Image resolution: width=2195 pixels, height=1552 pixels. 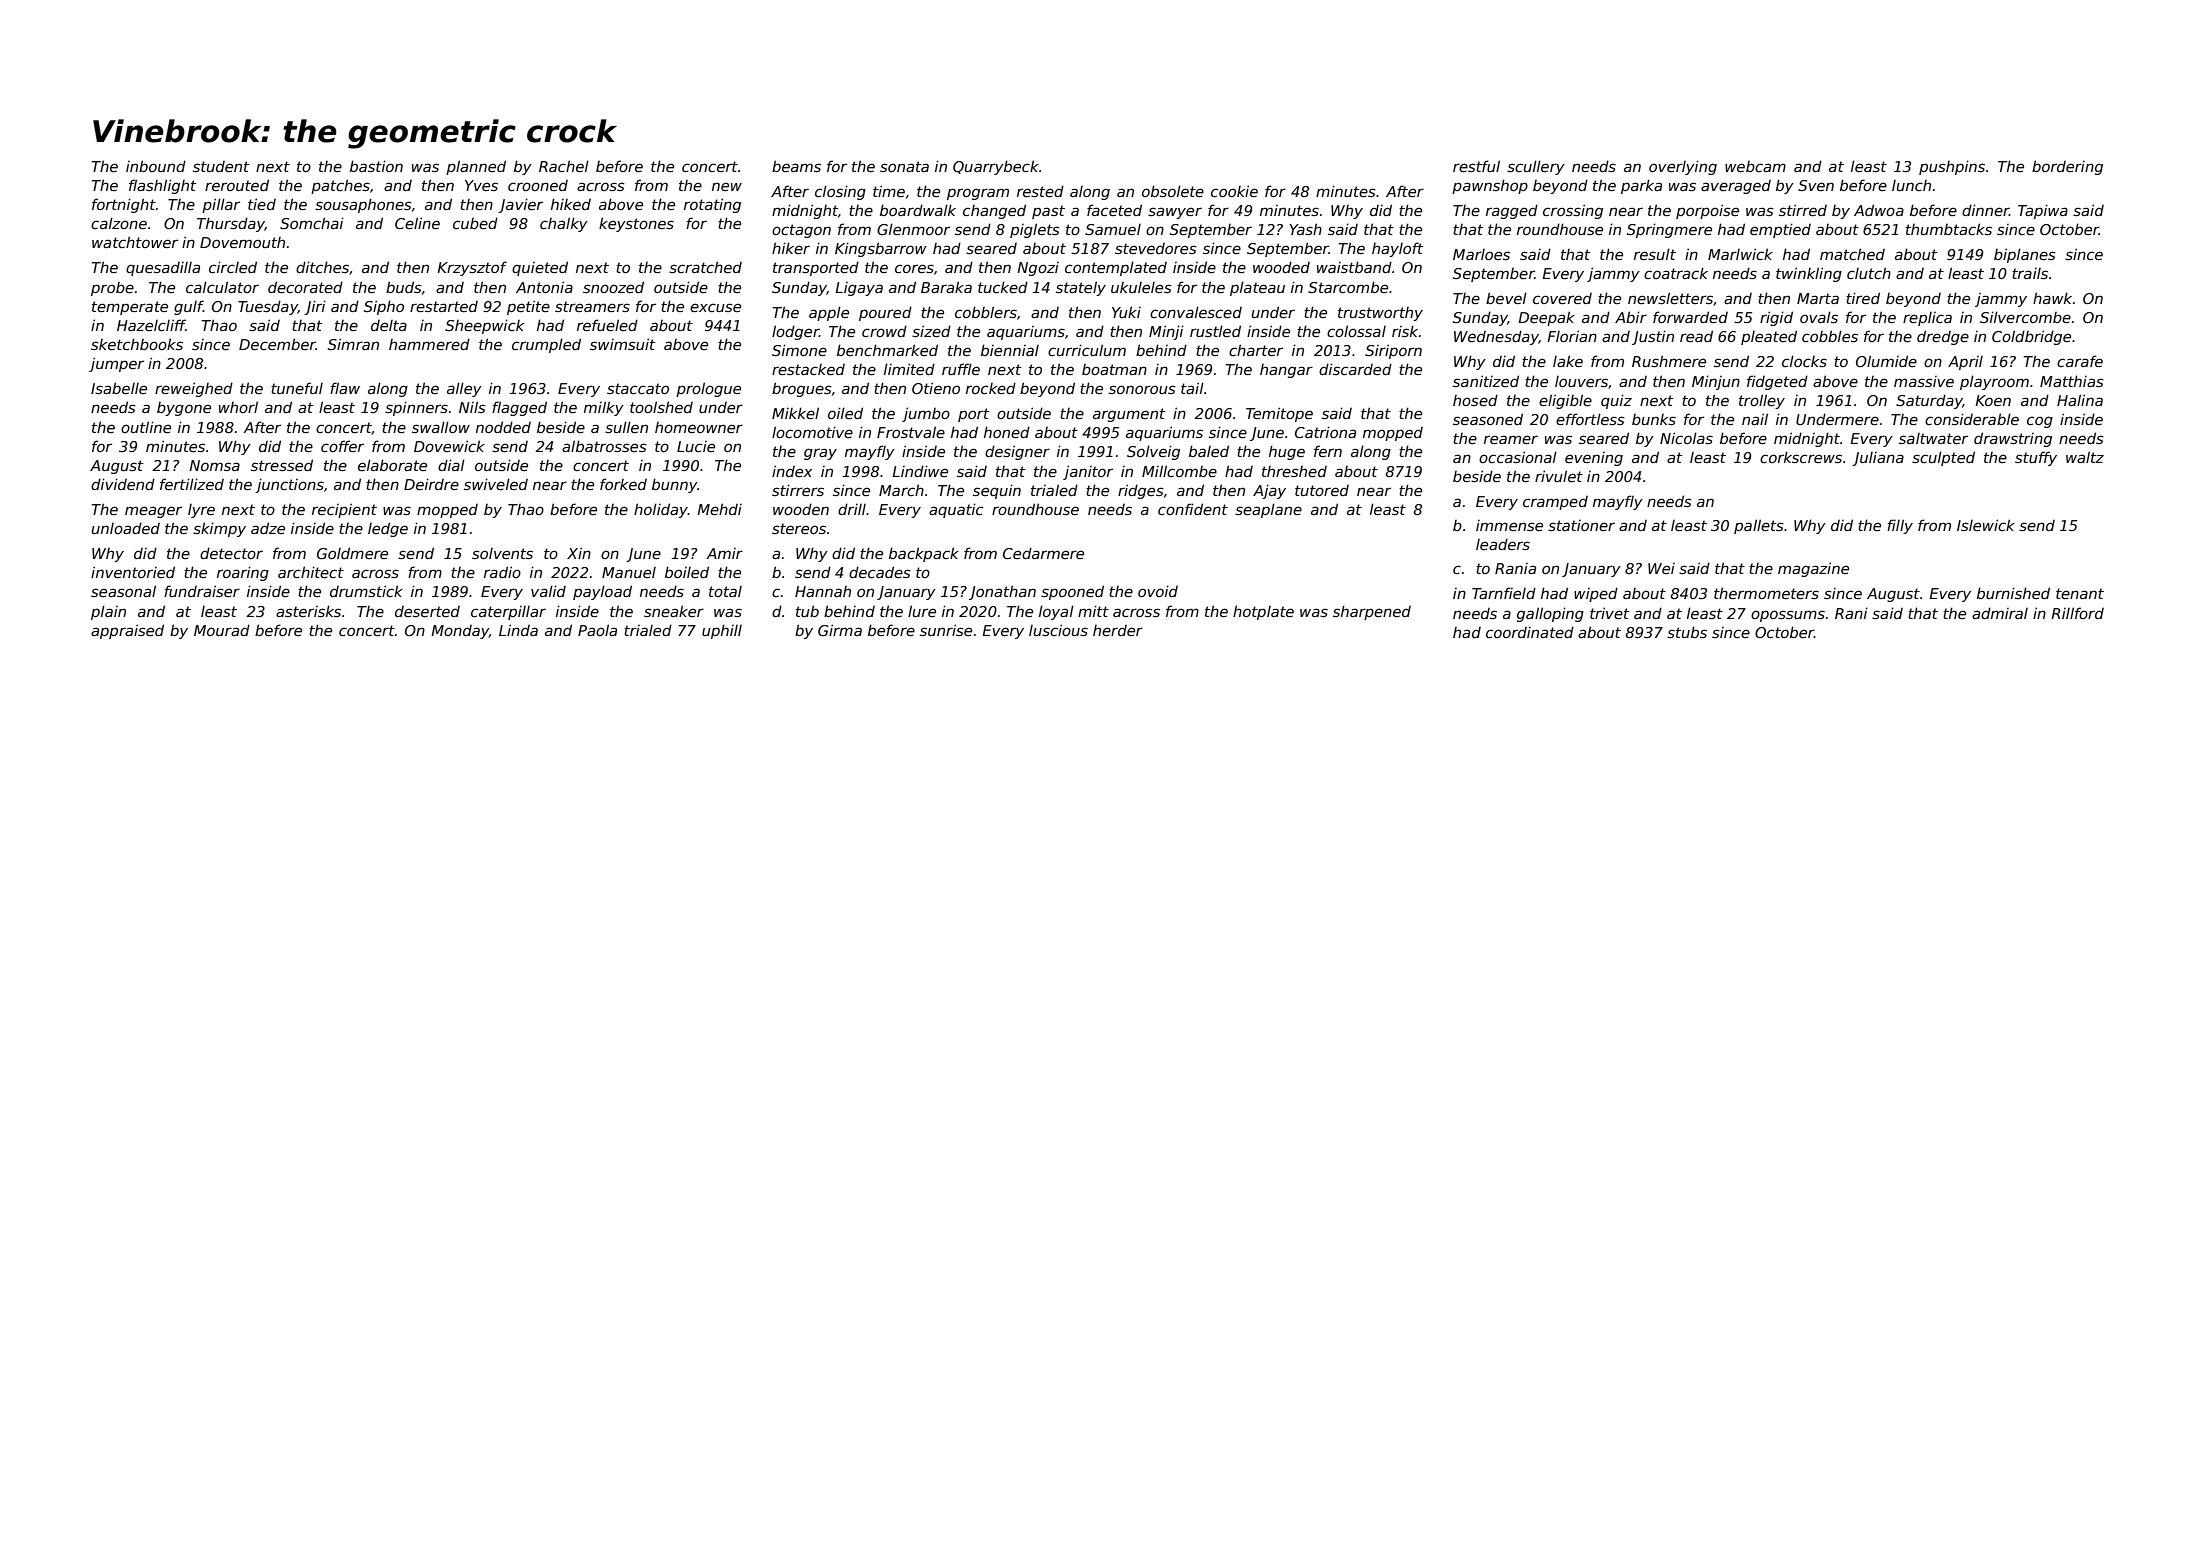 What do you see at coordinates (1869, 273) in the image?
I see `clutch` at bounding box center [1869, 273].
